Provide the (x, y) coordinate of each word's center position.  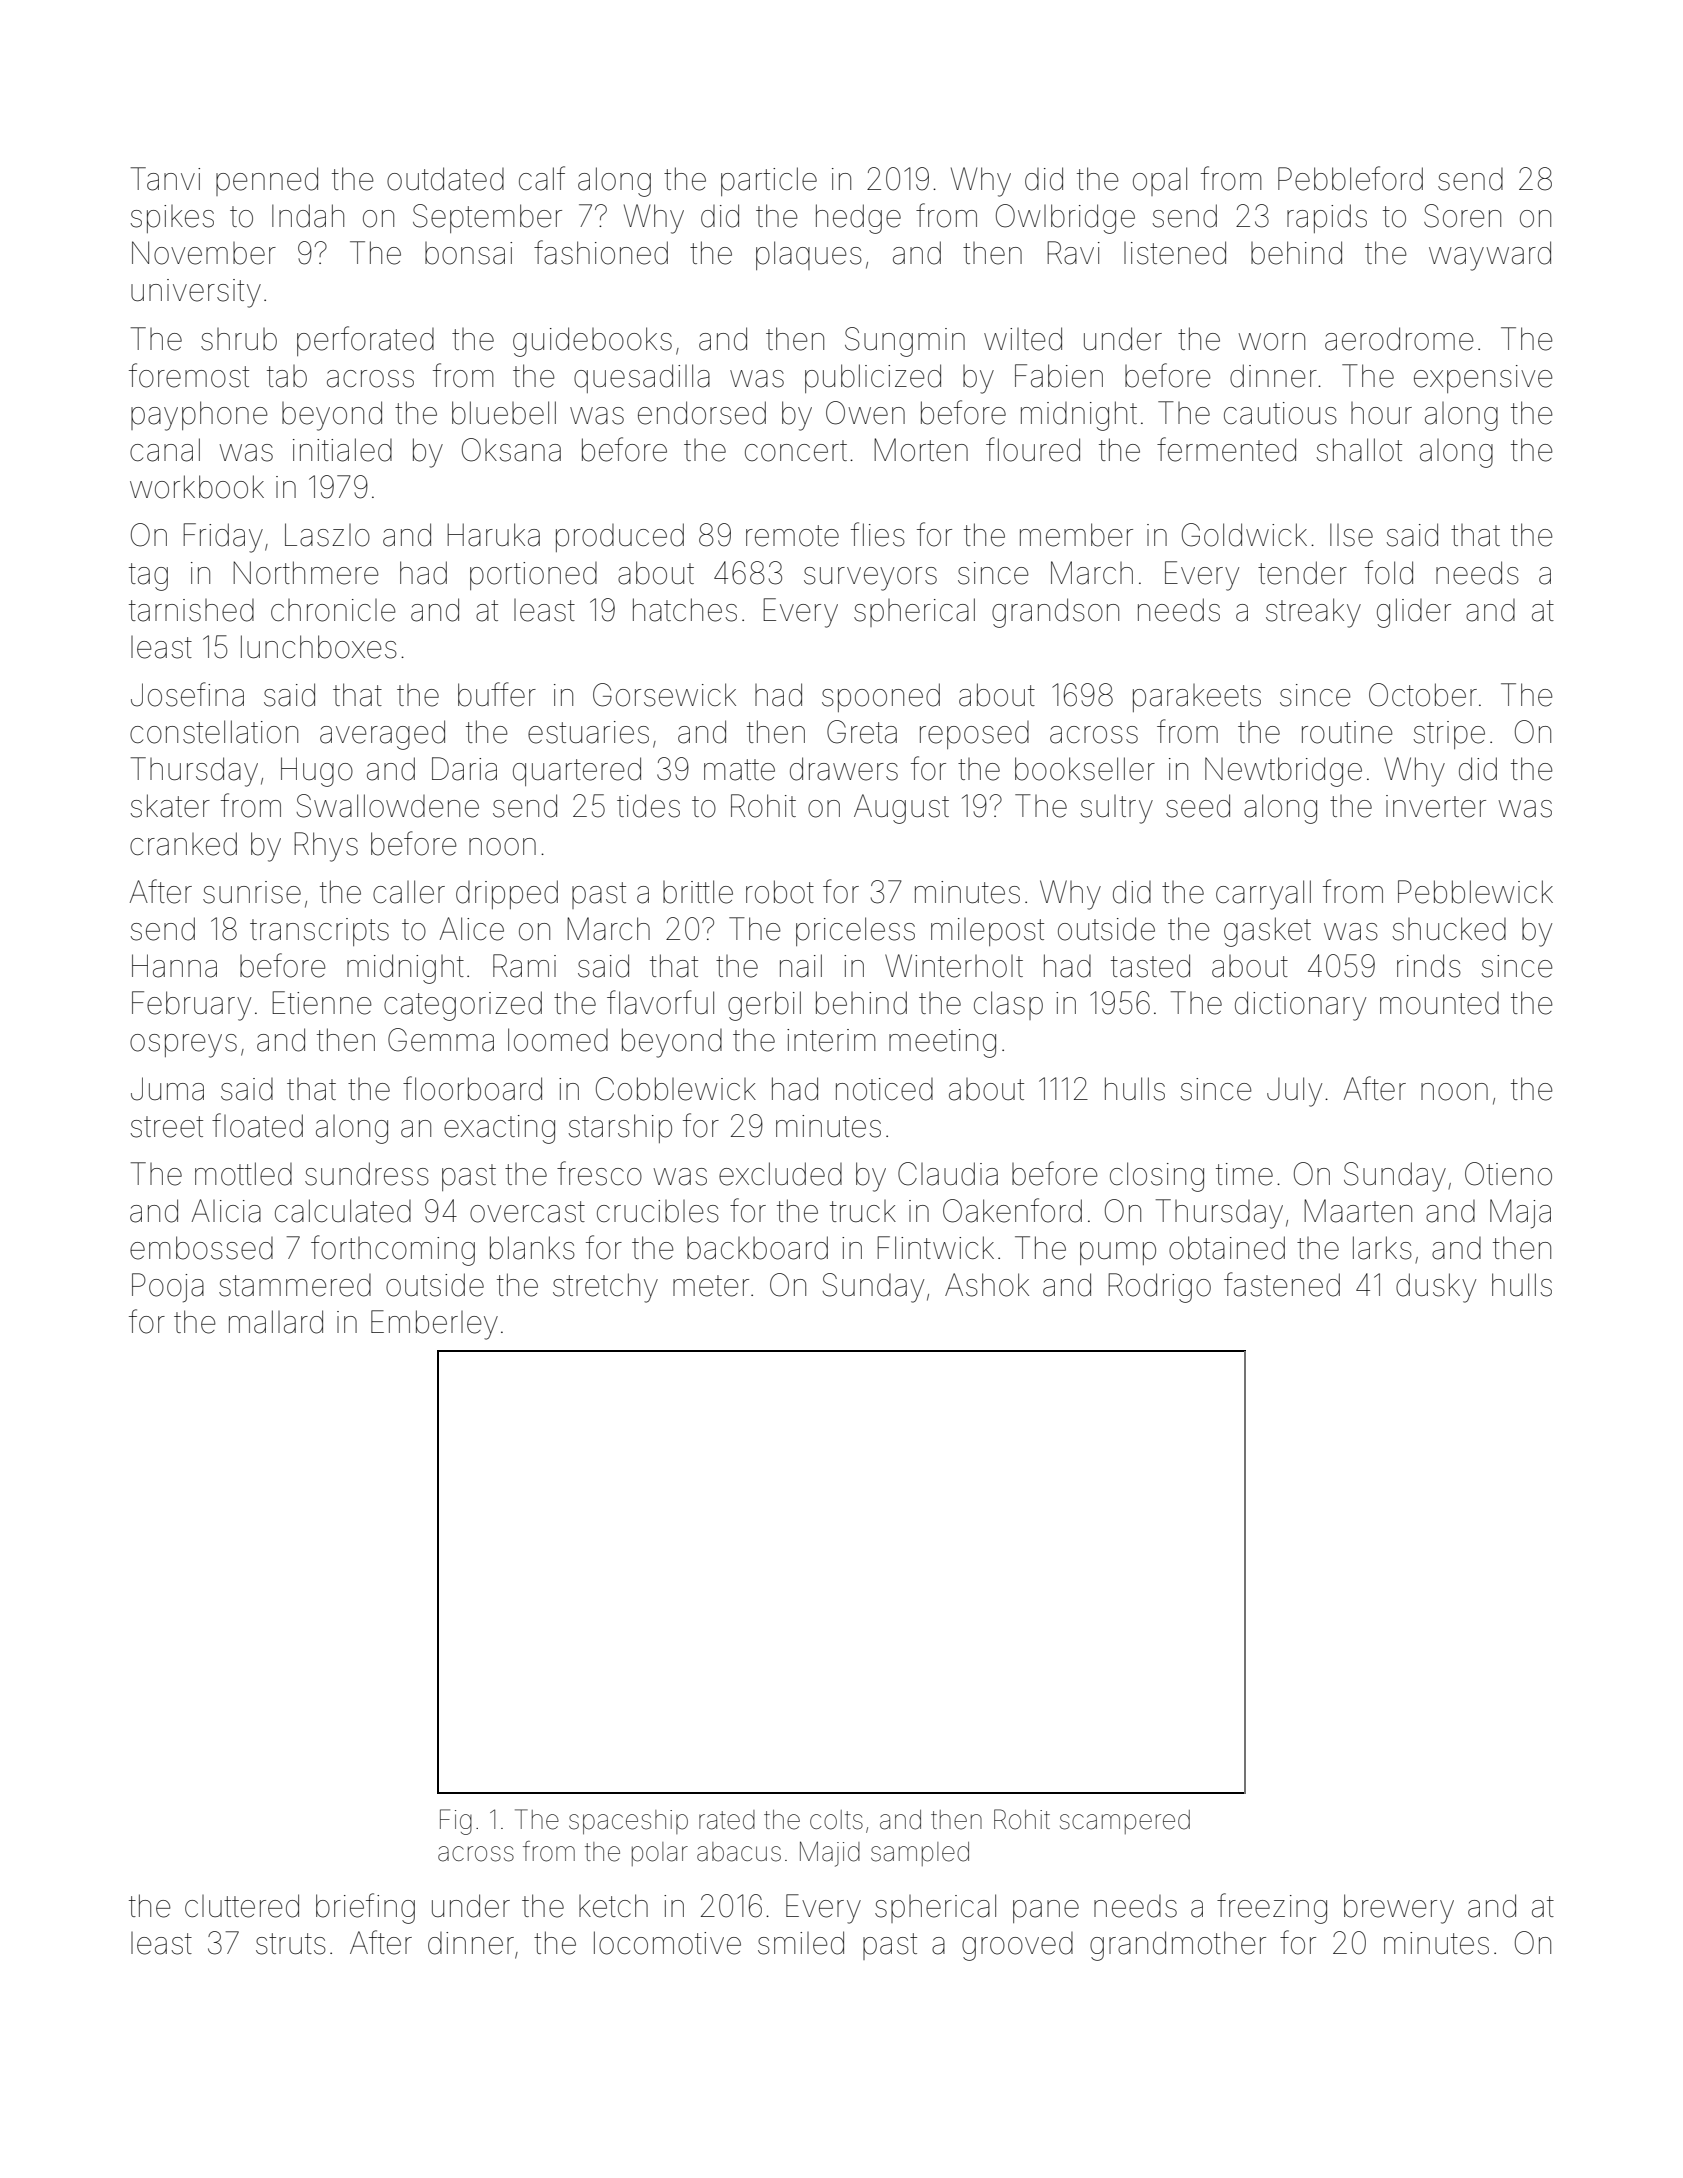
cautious (1280, 413)
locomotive (667, 1943)
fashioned (601, 252)
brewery (1399, 1909)
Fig (456, 1822)
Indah (308, 216)
